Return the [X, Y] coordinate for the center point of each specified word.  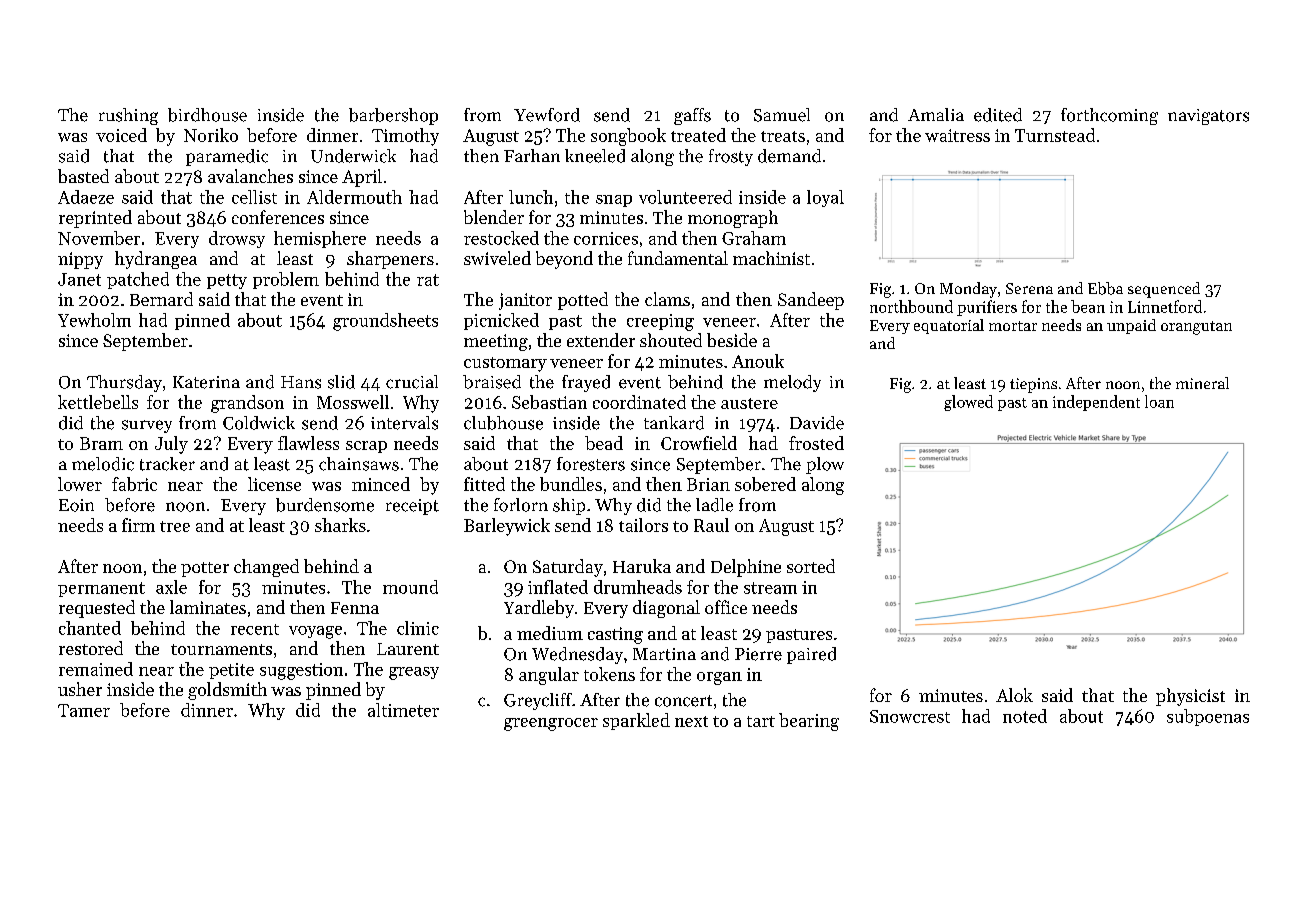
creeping [660, 322]
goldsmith [227, 691]
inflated [558, 587]
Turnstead [1055, 135]
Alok [1014, 695]
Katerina [206, 382]
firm [138, 525]
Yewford [547, 115]
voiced [121, 135]
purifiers [987, 308]
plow [825, 465]
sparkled [636, 721]
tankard [674, 423]
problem [286, 280]
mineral [1202, 383]
